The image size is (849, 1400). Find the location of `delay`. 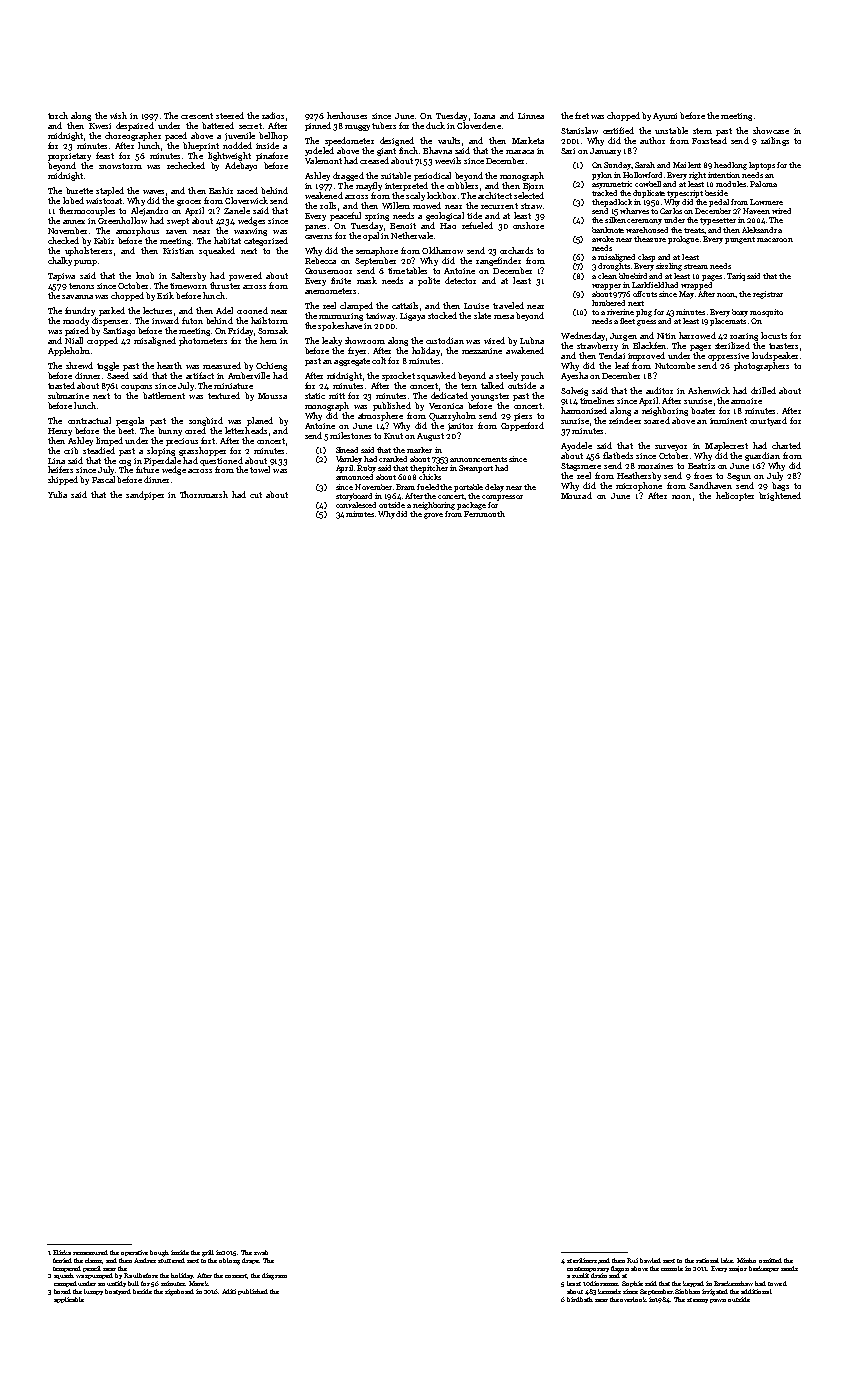

delay is located at coordinates (494, 488).
